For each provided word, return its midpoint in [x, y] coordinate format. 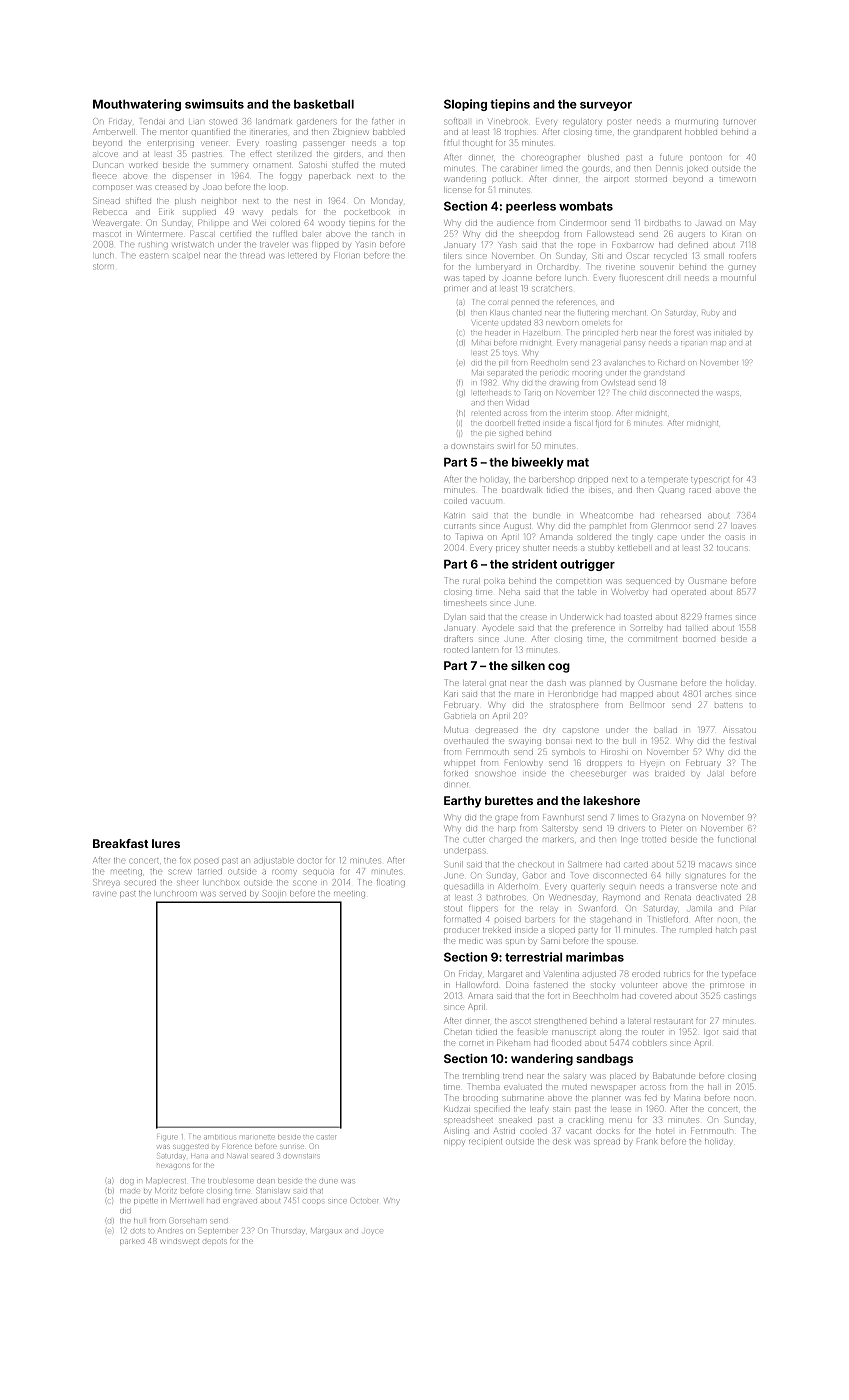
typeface [739, 975]
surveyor [606, 106]
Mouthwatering [137, 105]
